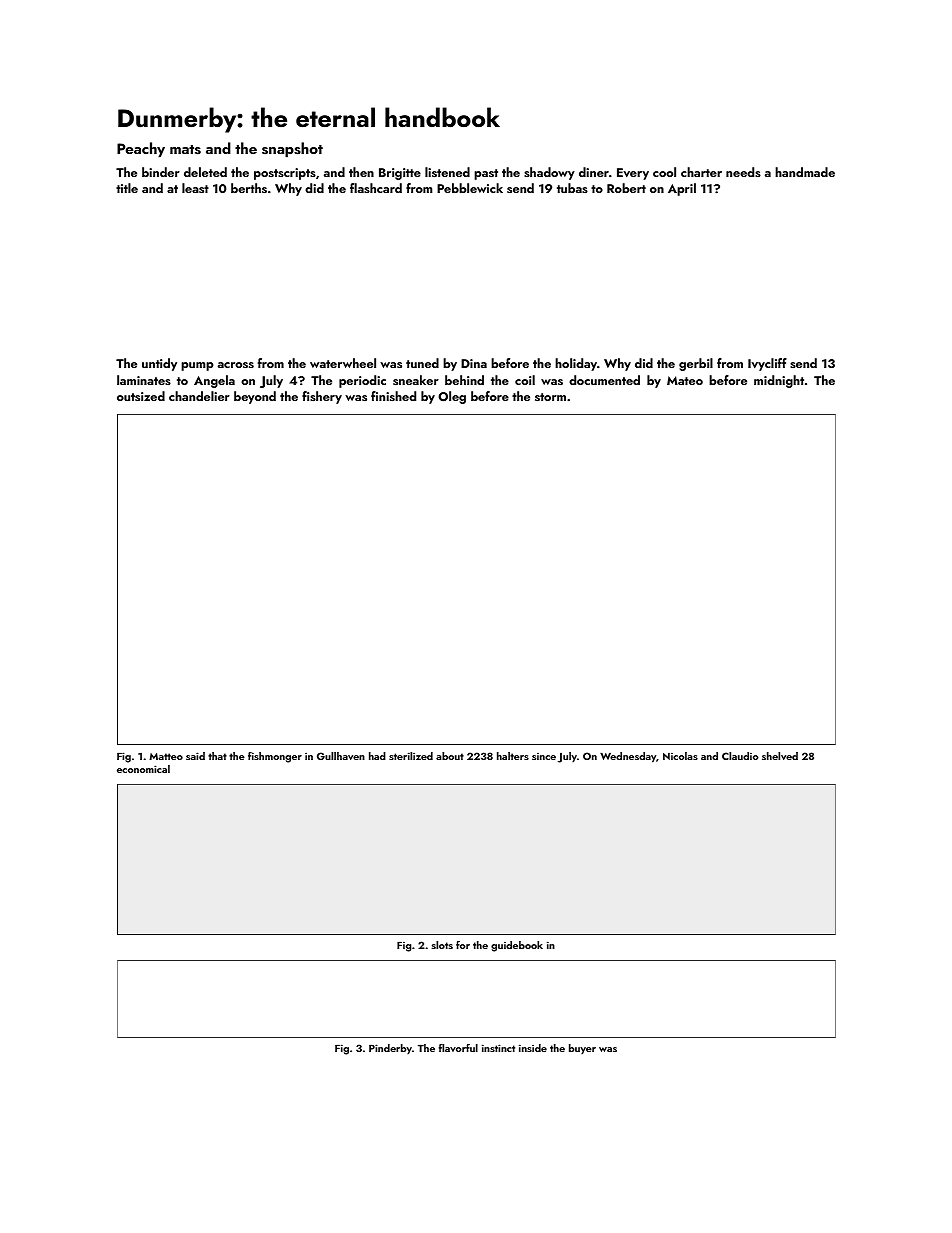  Describe the element at coordinates (217, 756) in the screenshot. I see `that` at that location.
